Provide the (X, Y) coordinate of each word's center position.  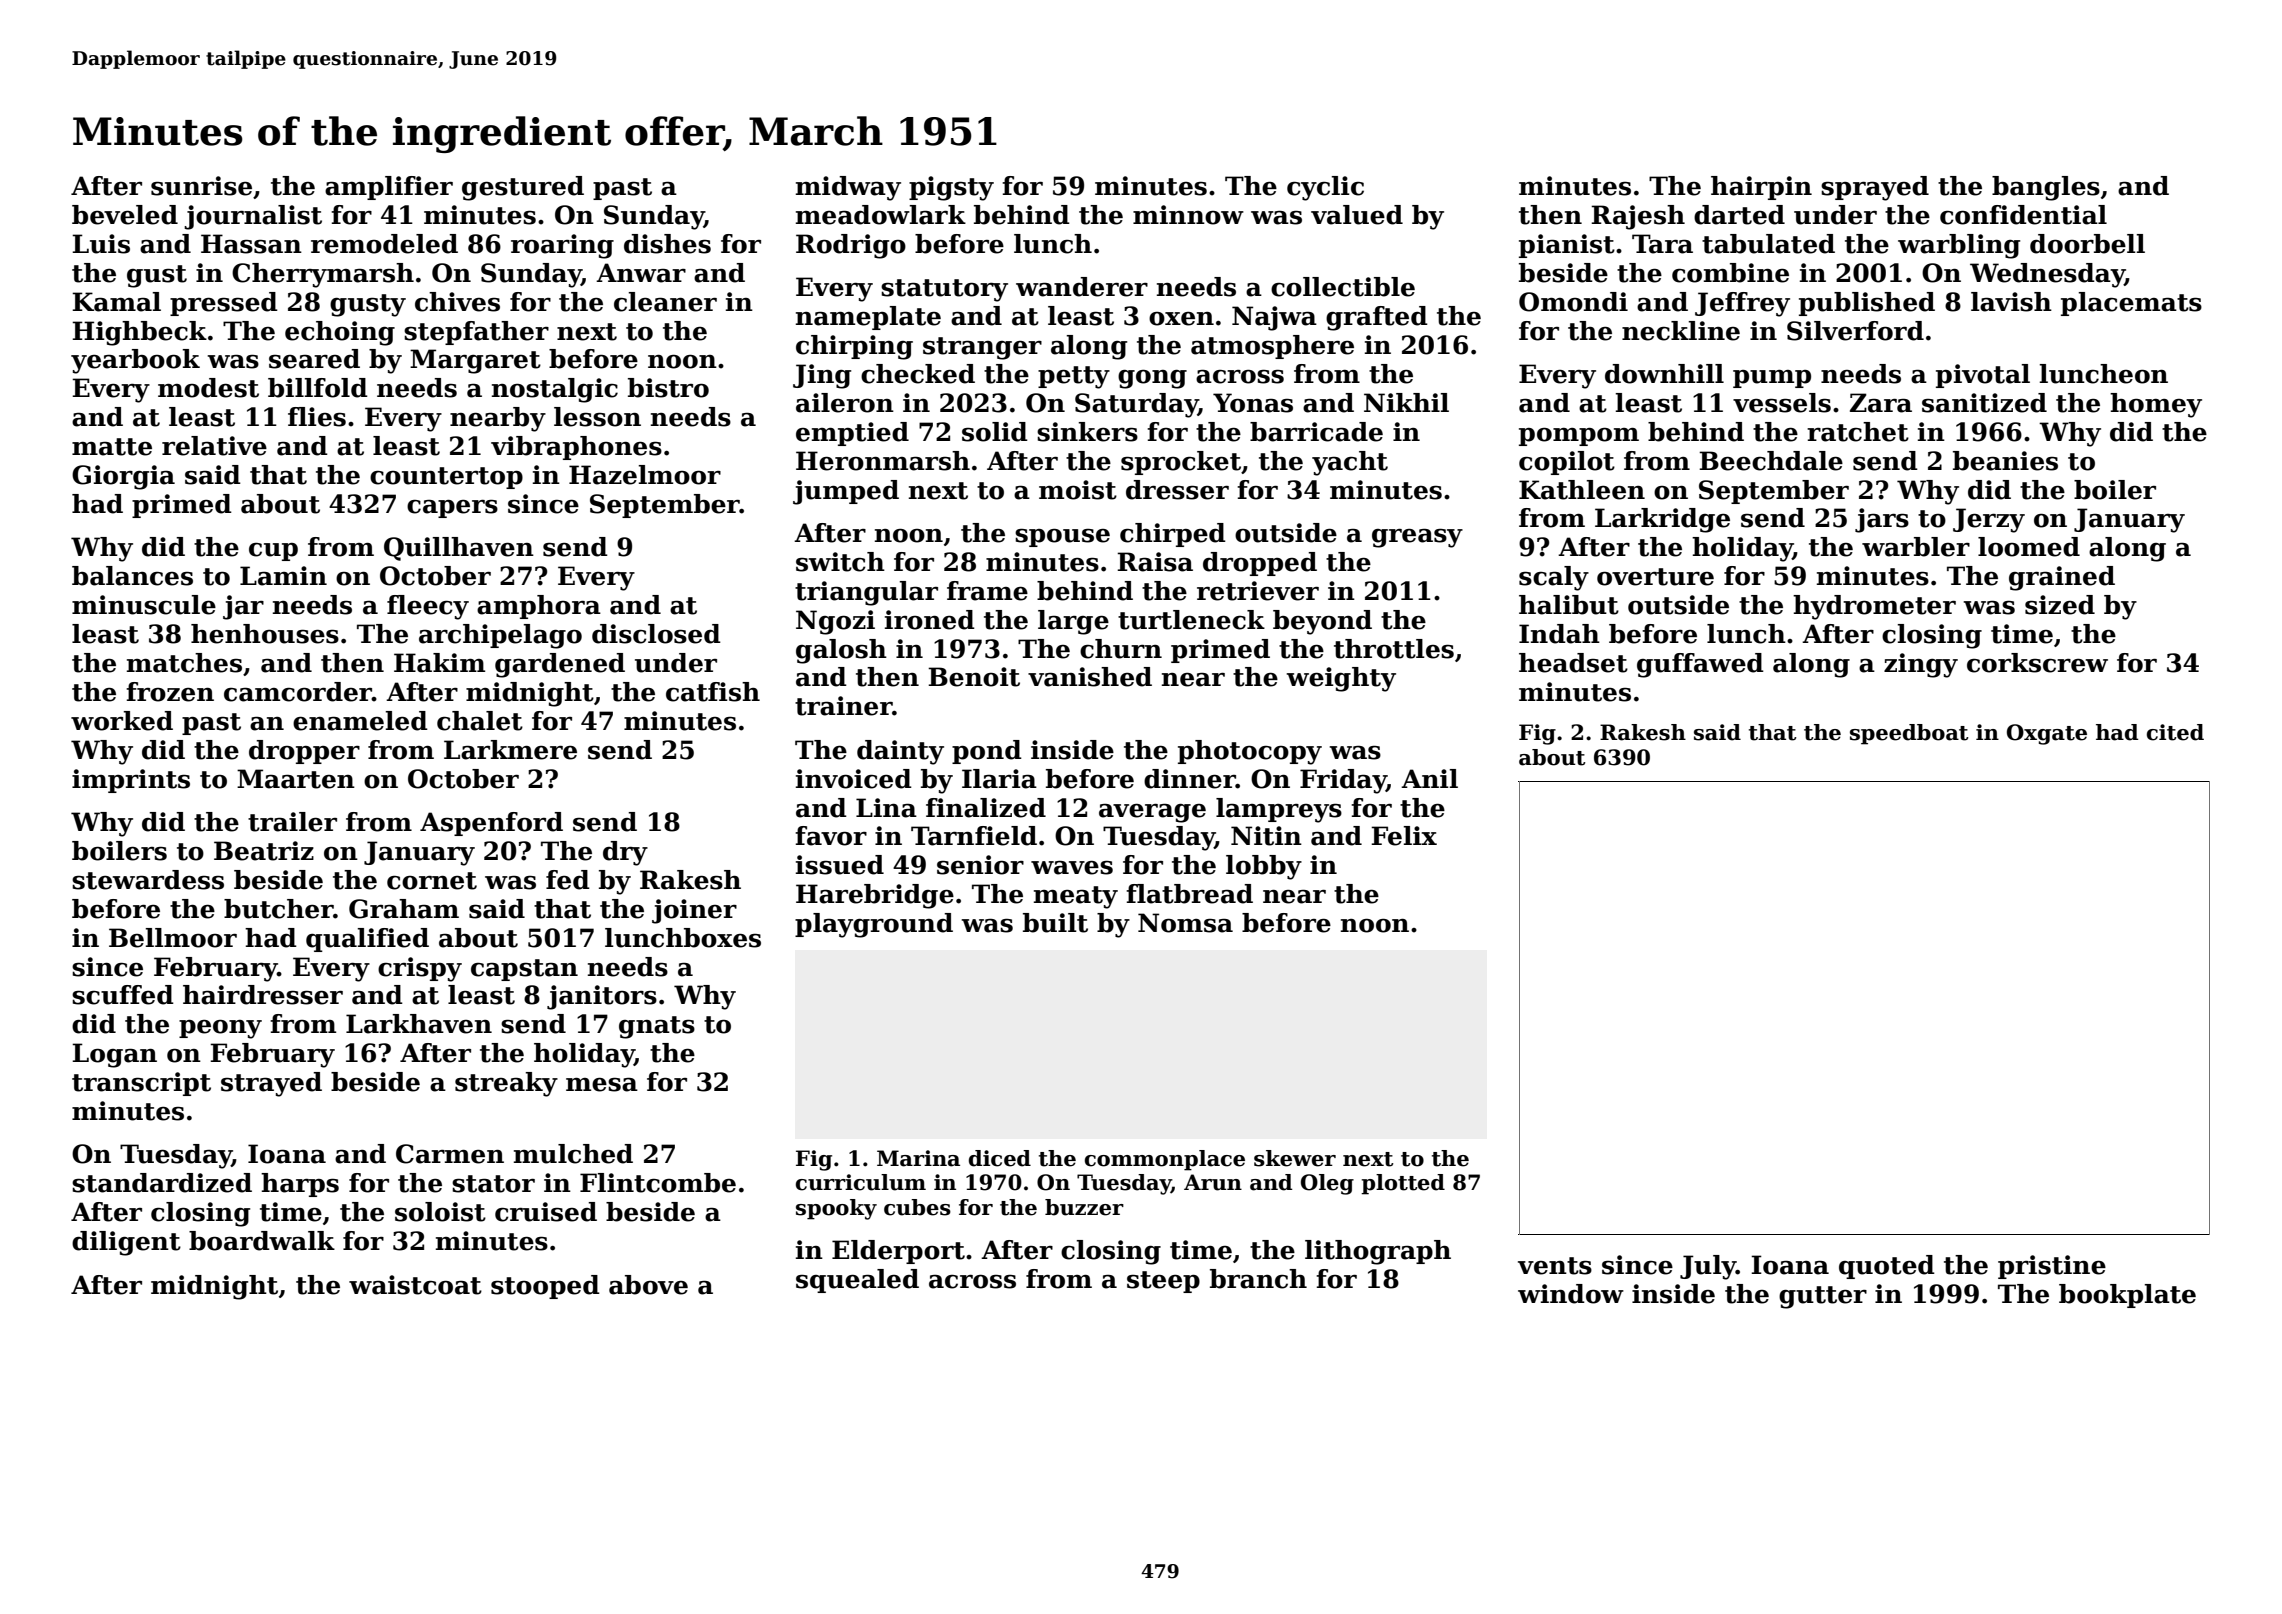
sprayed (1875, 188)
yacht (1350, 463)
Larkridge (1662, 520)
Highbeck (139, 333)
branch (1258, 1279)
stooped (545, 1287)
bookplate (2127, 1296)
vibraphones (576, 448)
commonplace (1165, 1160)
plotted (1403, 1184)
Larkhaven (419, 1024)
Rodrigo (851, 246)
